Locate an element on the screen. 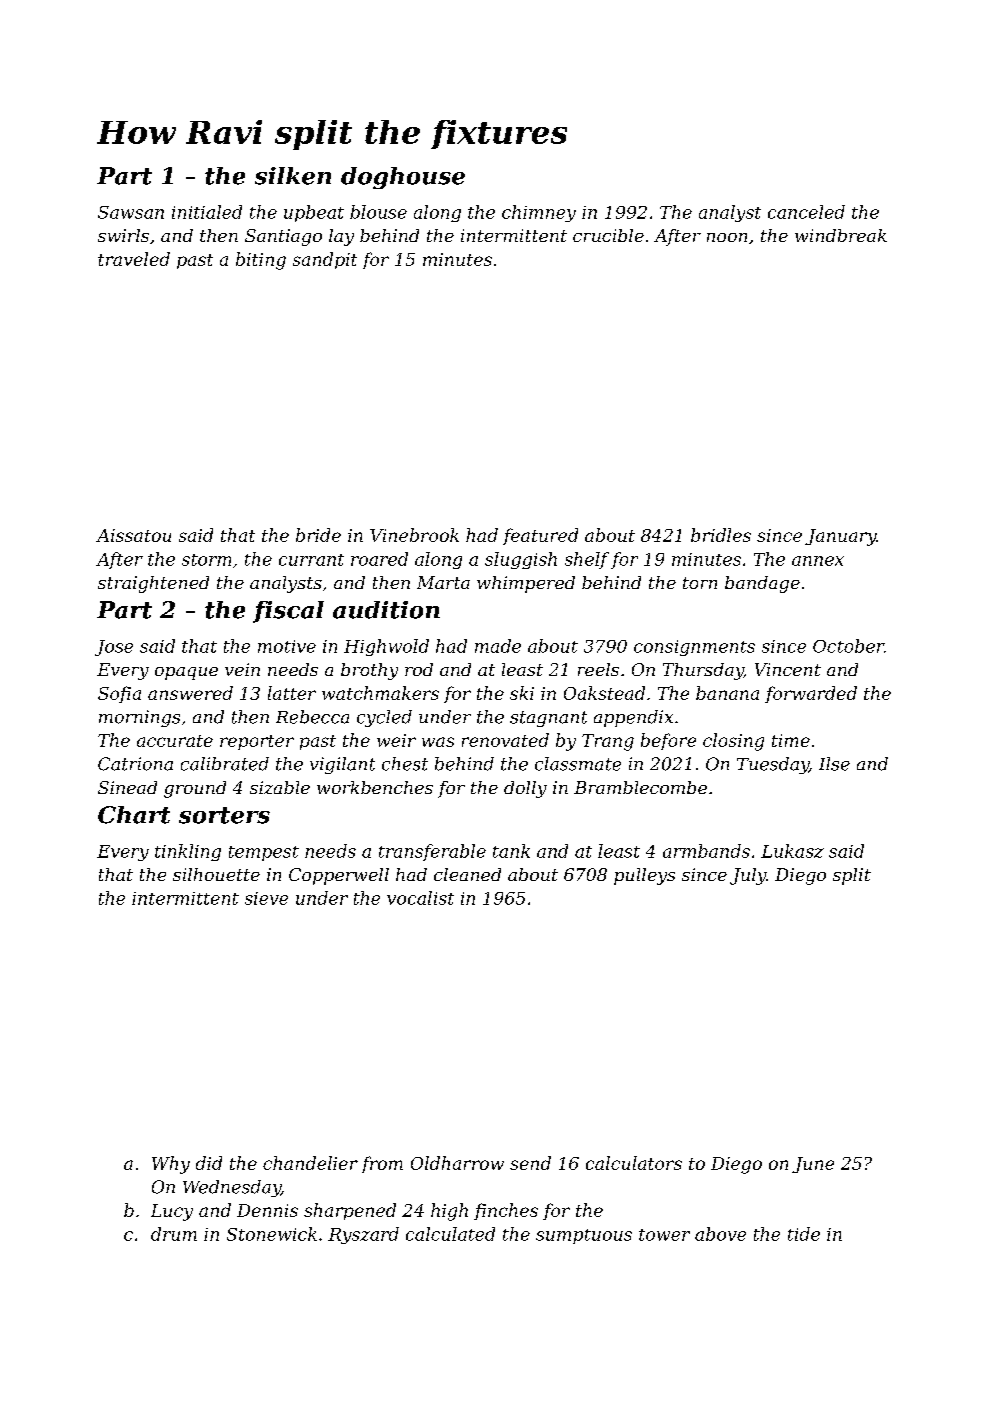 This screenshot has width=995, height=1413. latter is located at coordinates (292, 693).
